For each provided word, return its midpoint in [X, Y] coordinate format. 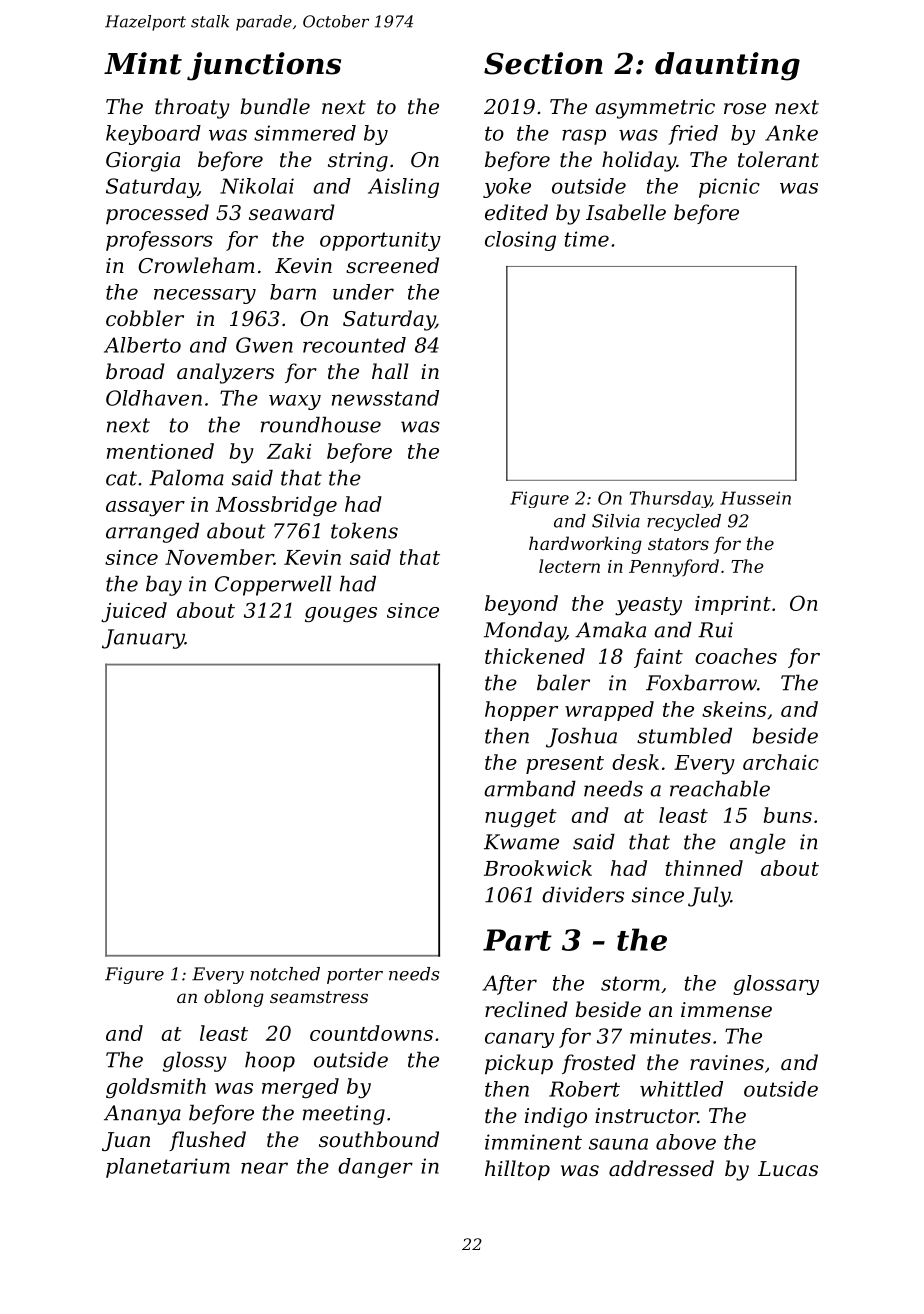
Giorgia [143, 162]
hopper [521, 711]
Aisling [403, 188]
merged [300, 1088]
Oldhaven [154, 398]
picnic [729, 188]
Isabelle [626, 212]
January [143, 639]
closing [520, 241]
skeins [734, 709]
